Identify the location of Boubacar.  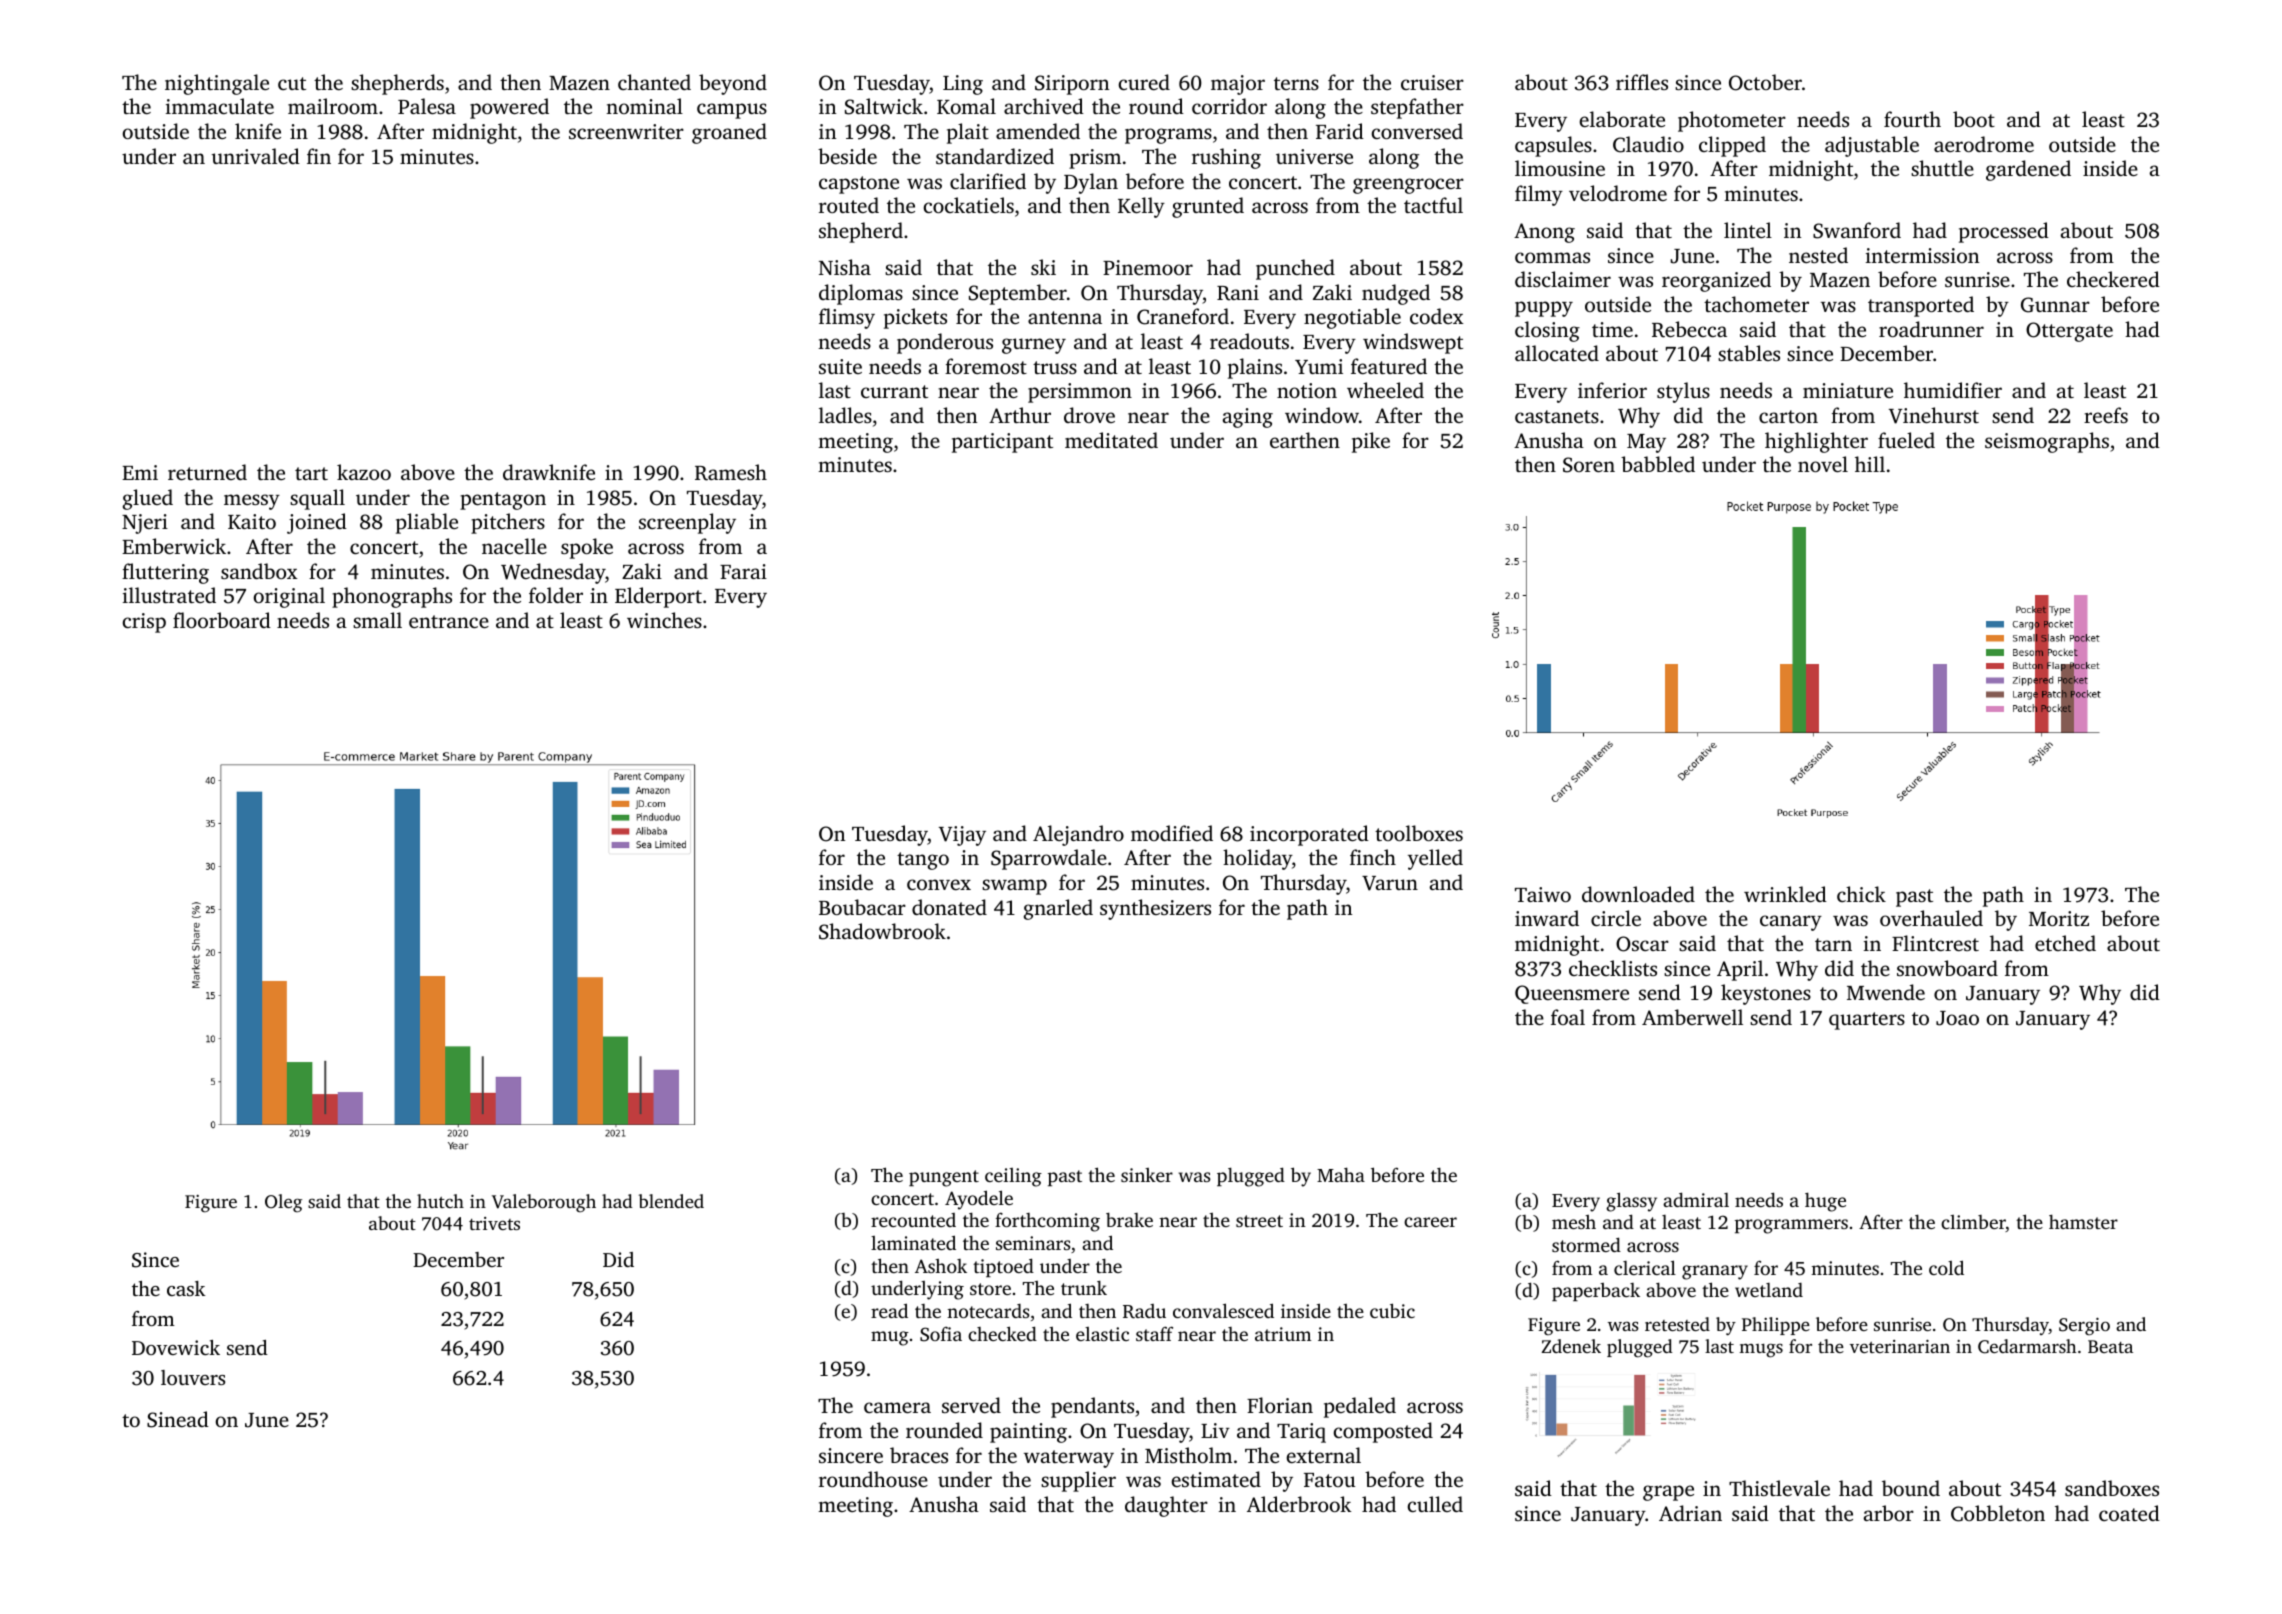
(862, 907).
